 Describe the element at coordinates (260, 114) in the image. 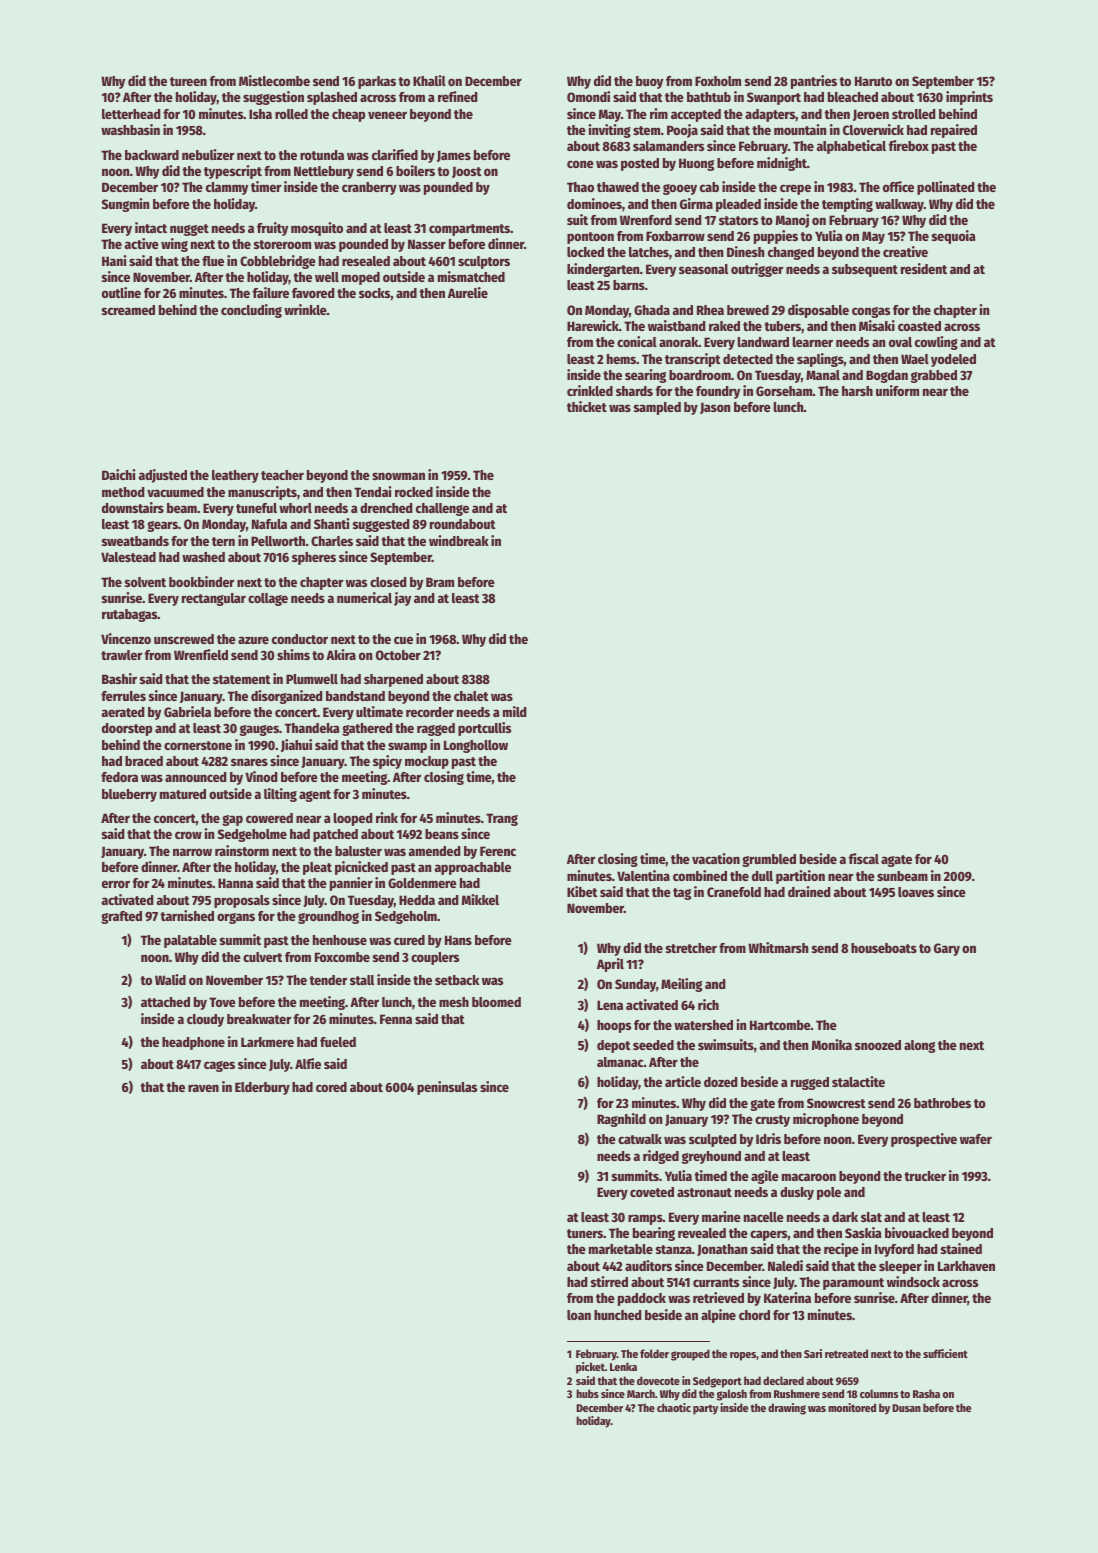

I see `Isha` at that location.
